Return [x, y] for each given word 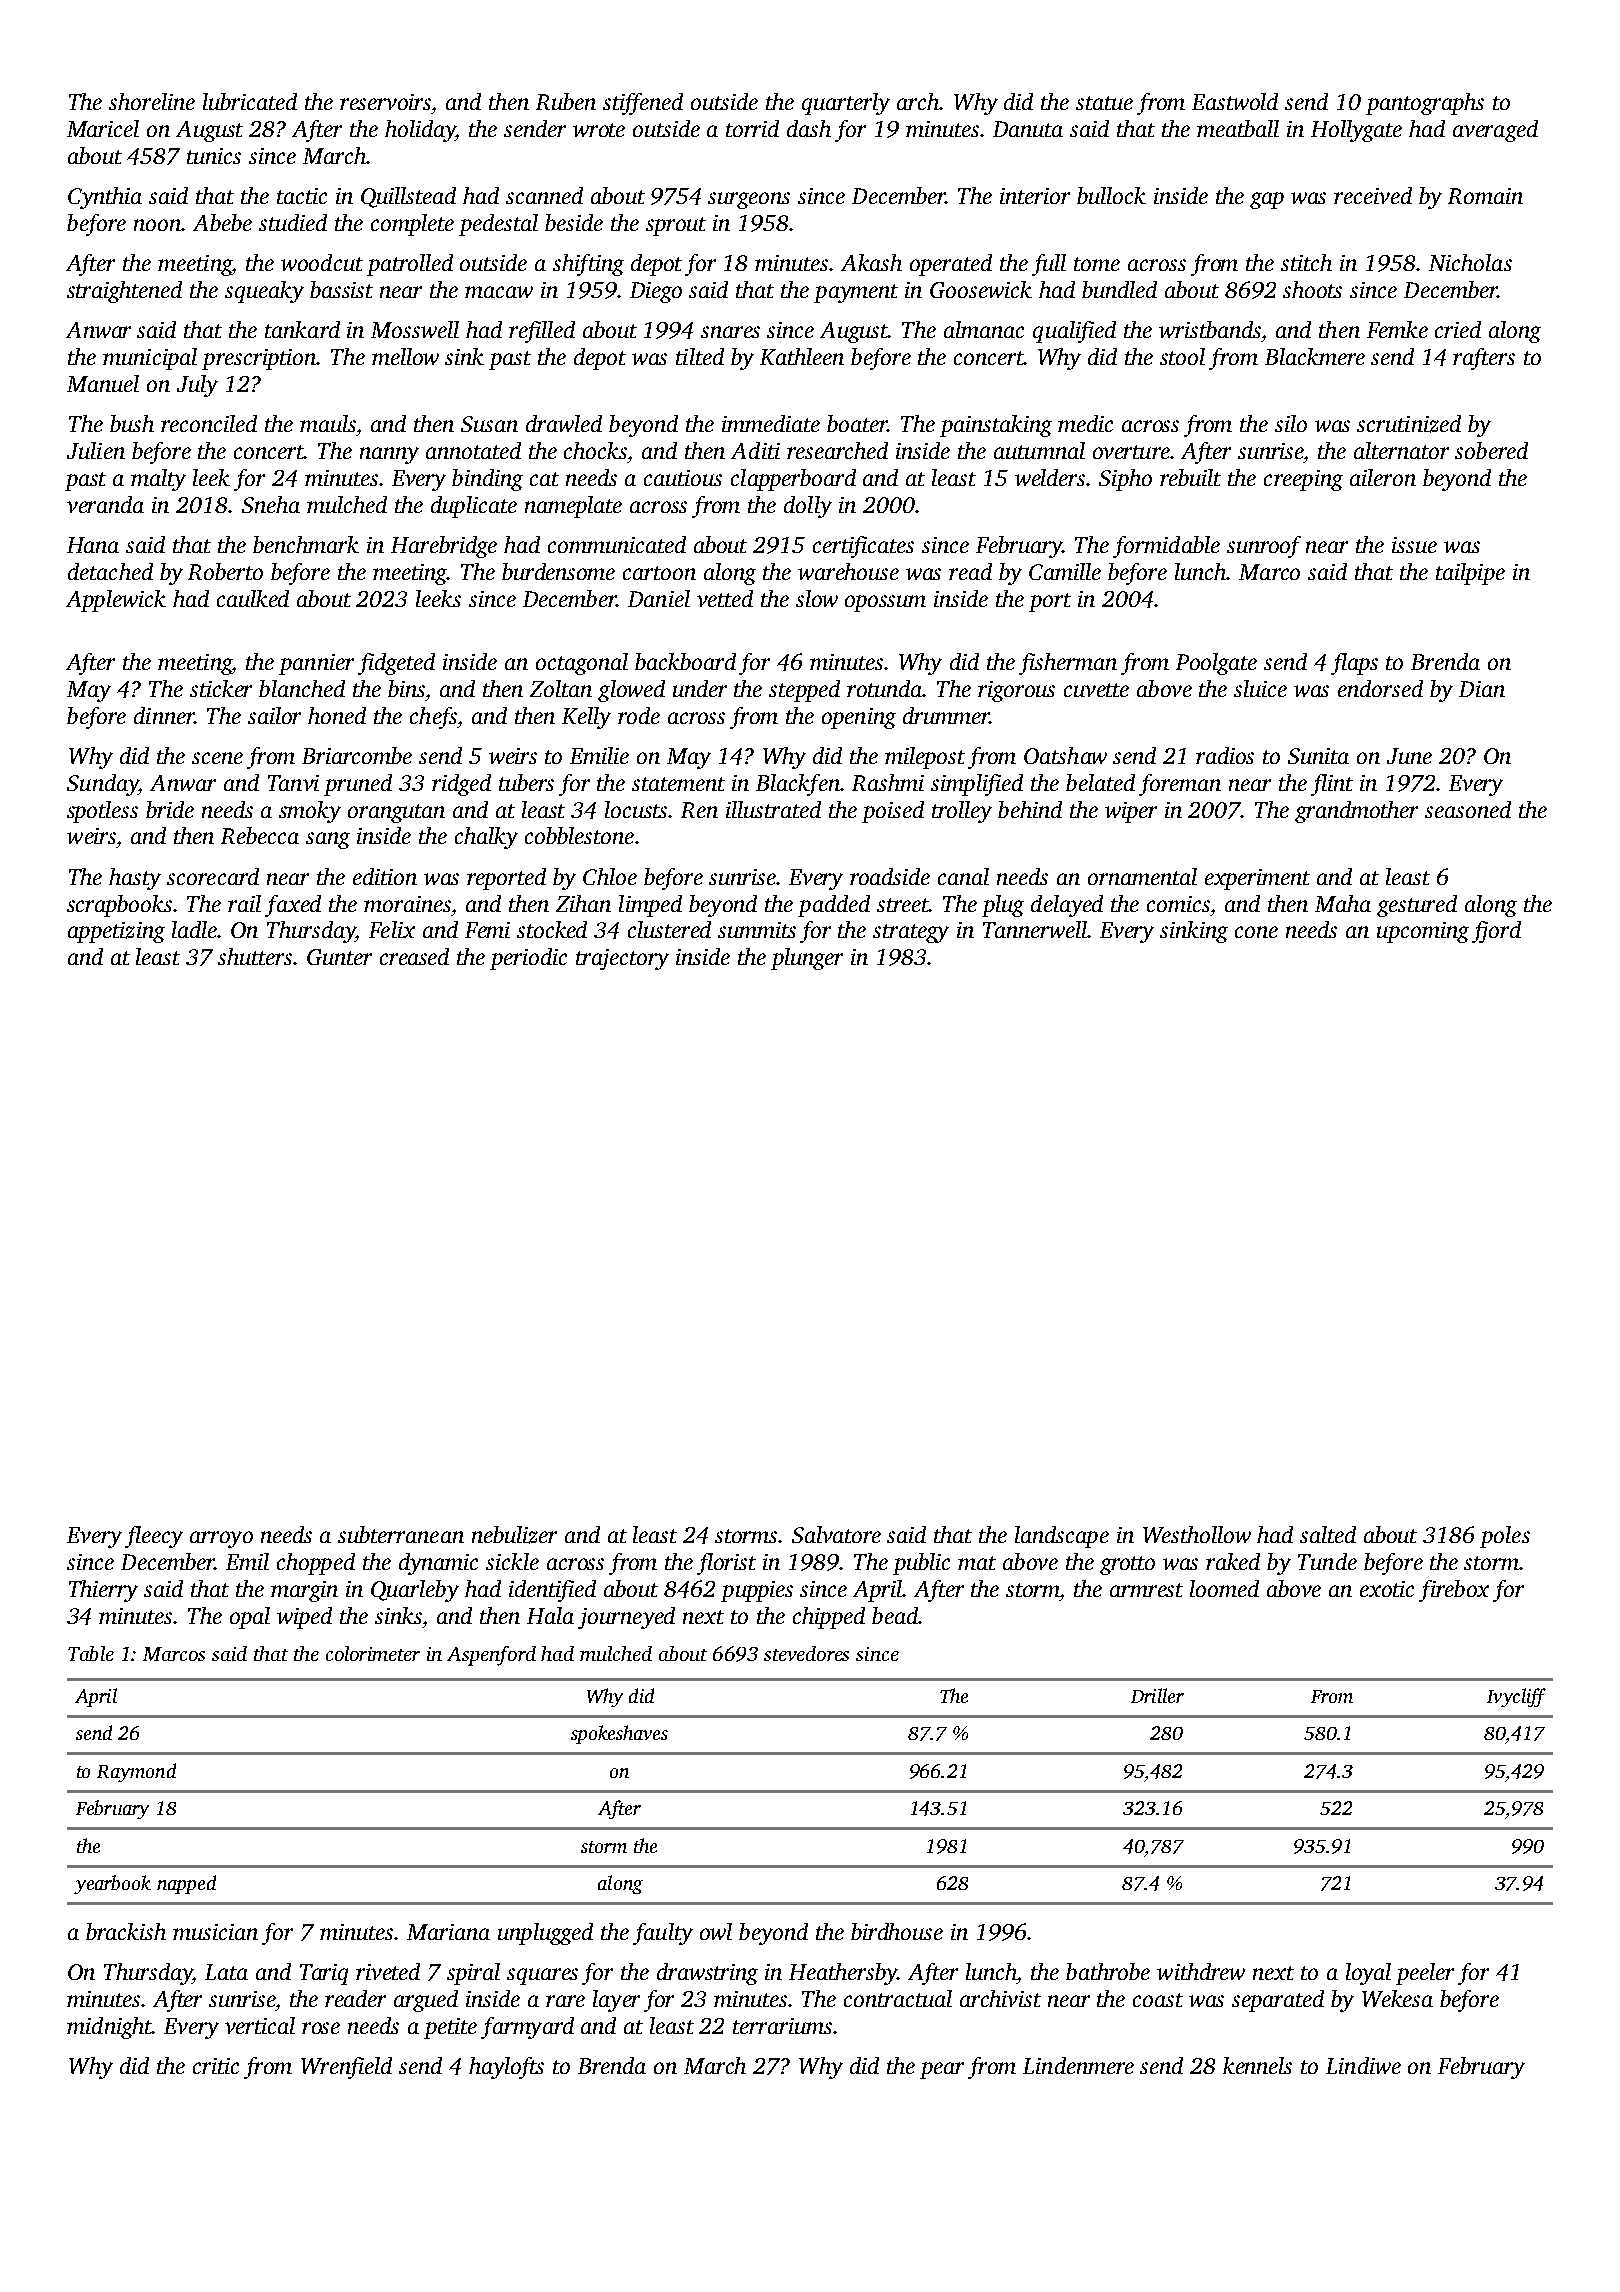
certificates [863, 547]
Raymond [136, 1772]
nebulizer [514, 1535]
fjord [1496, 932]
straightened [124, 292]
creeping [1303, 480]
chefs [433, 718]
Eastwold [1235, 101]
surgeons [749, 200]
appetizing [116, 932]
